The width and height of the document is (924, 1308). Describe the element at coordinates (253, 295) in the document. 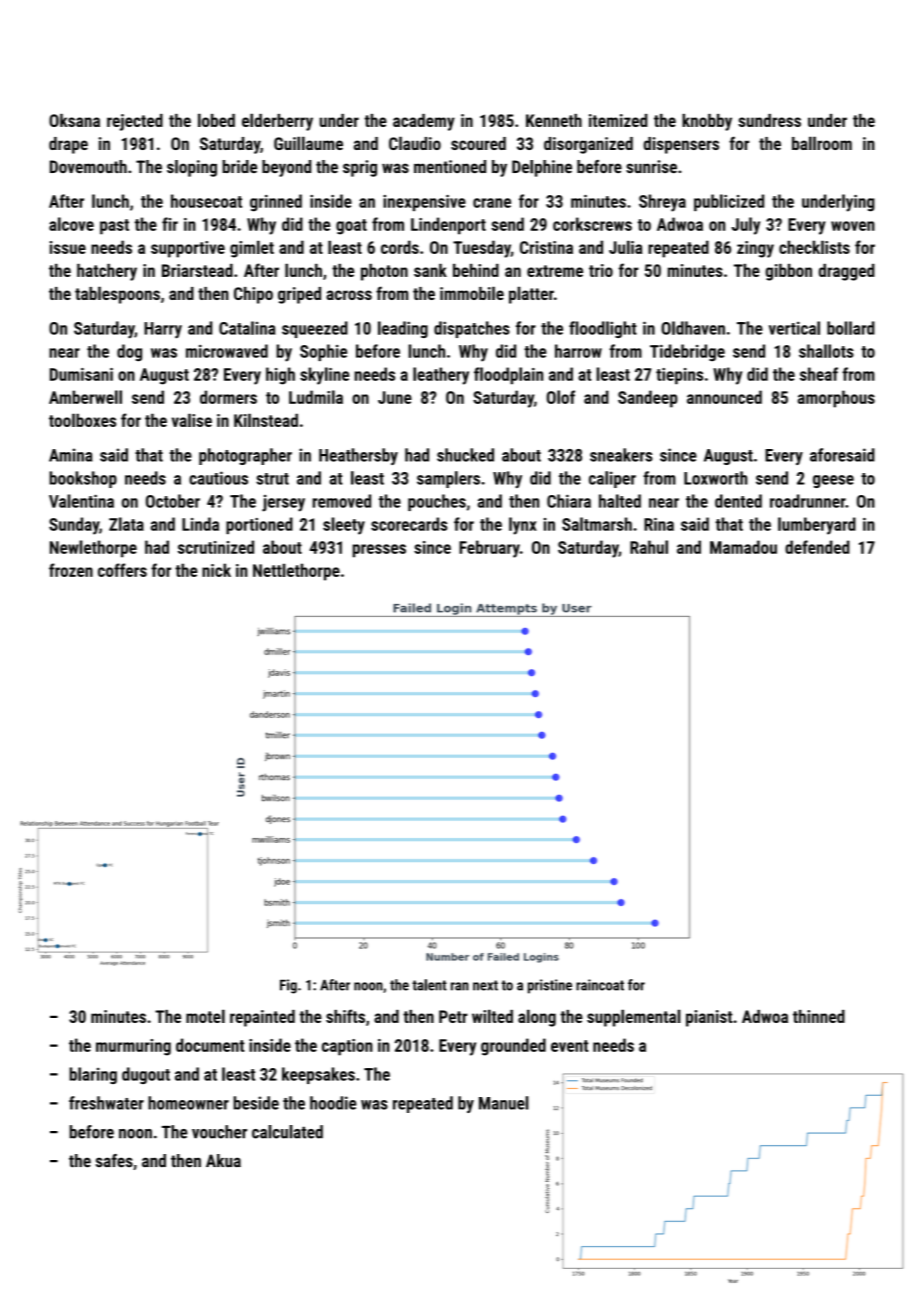

I see `Chipo` at that location.
